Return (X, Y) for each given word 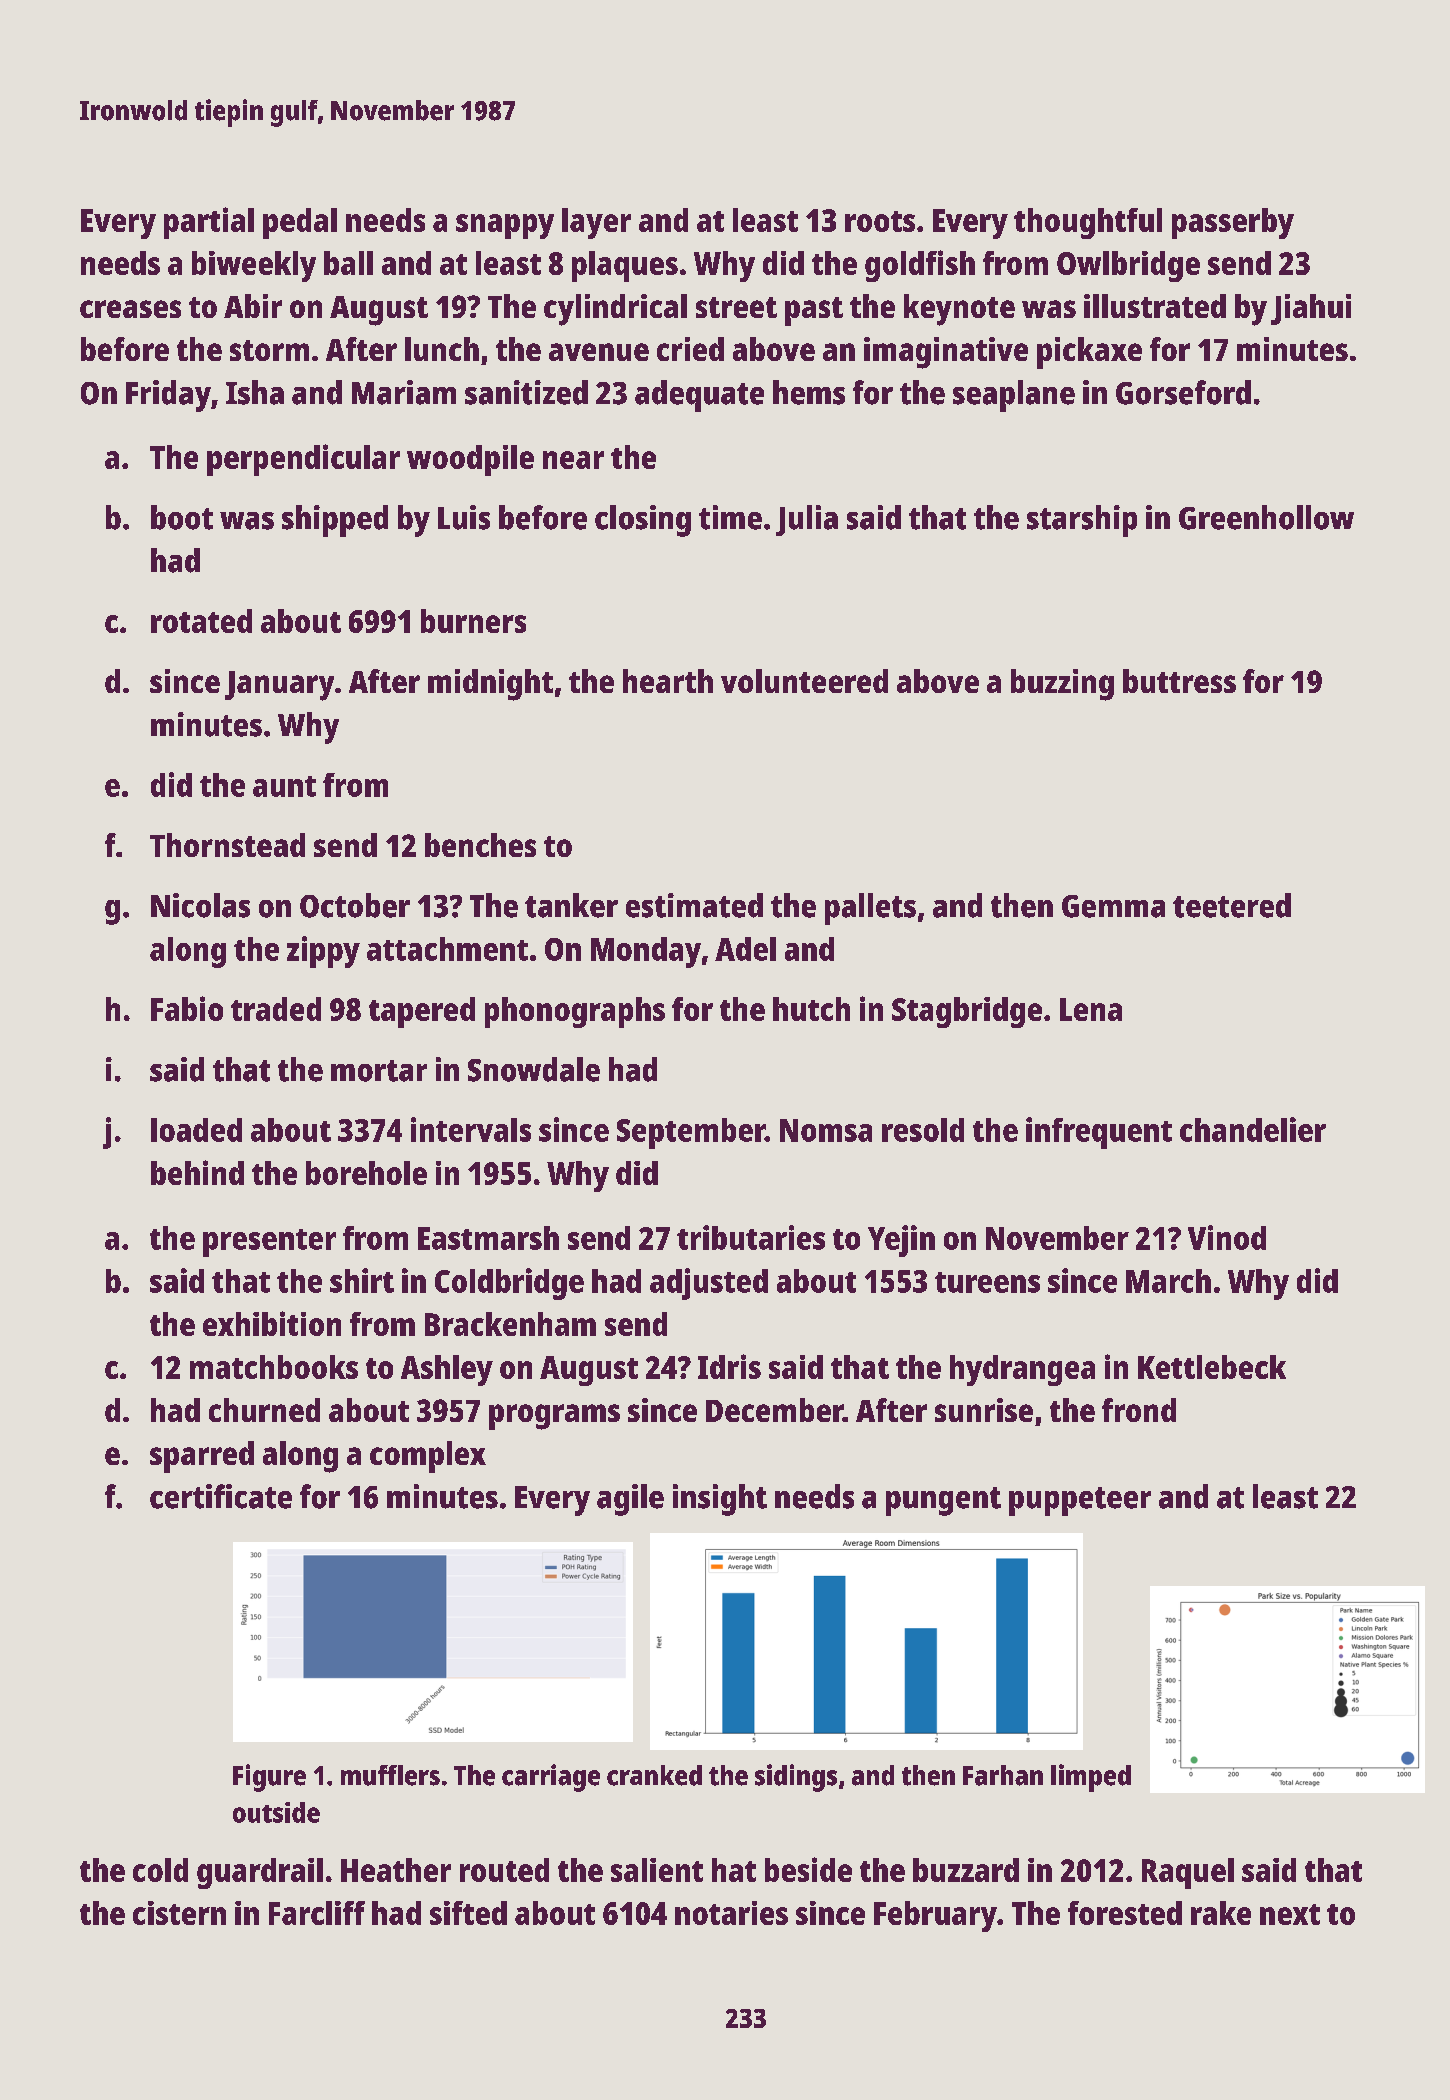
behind (197, 1172)
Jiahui (1311, 309)
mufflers (390, 1775)
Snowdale (534, 1069)
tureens (987, 1282)
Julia (807, 520)
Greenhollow (1266, 517)
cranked (654, 1775)
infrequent (1099, 1133)
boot (182, 517)
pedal (300, 223)
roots (880, 221)
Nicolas (200, 905)
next (1290, 1914)
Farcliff (317, 1913)
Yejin (901, 1241)
